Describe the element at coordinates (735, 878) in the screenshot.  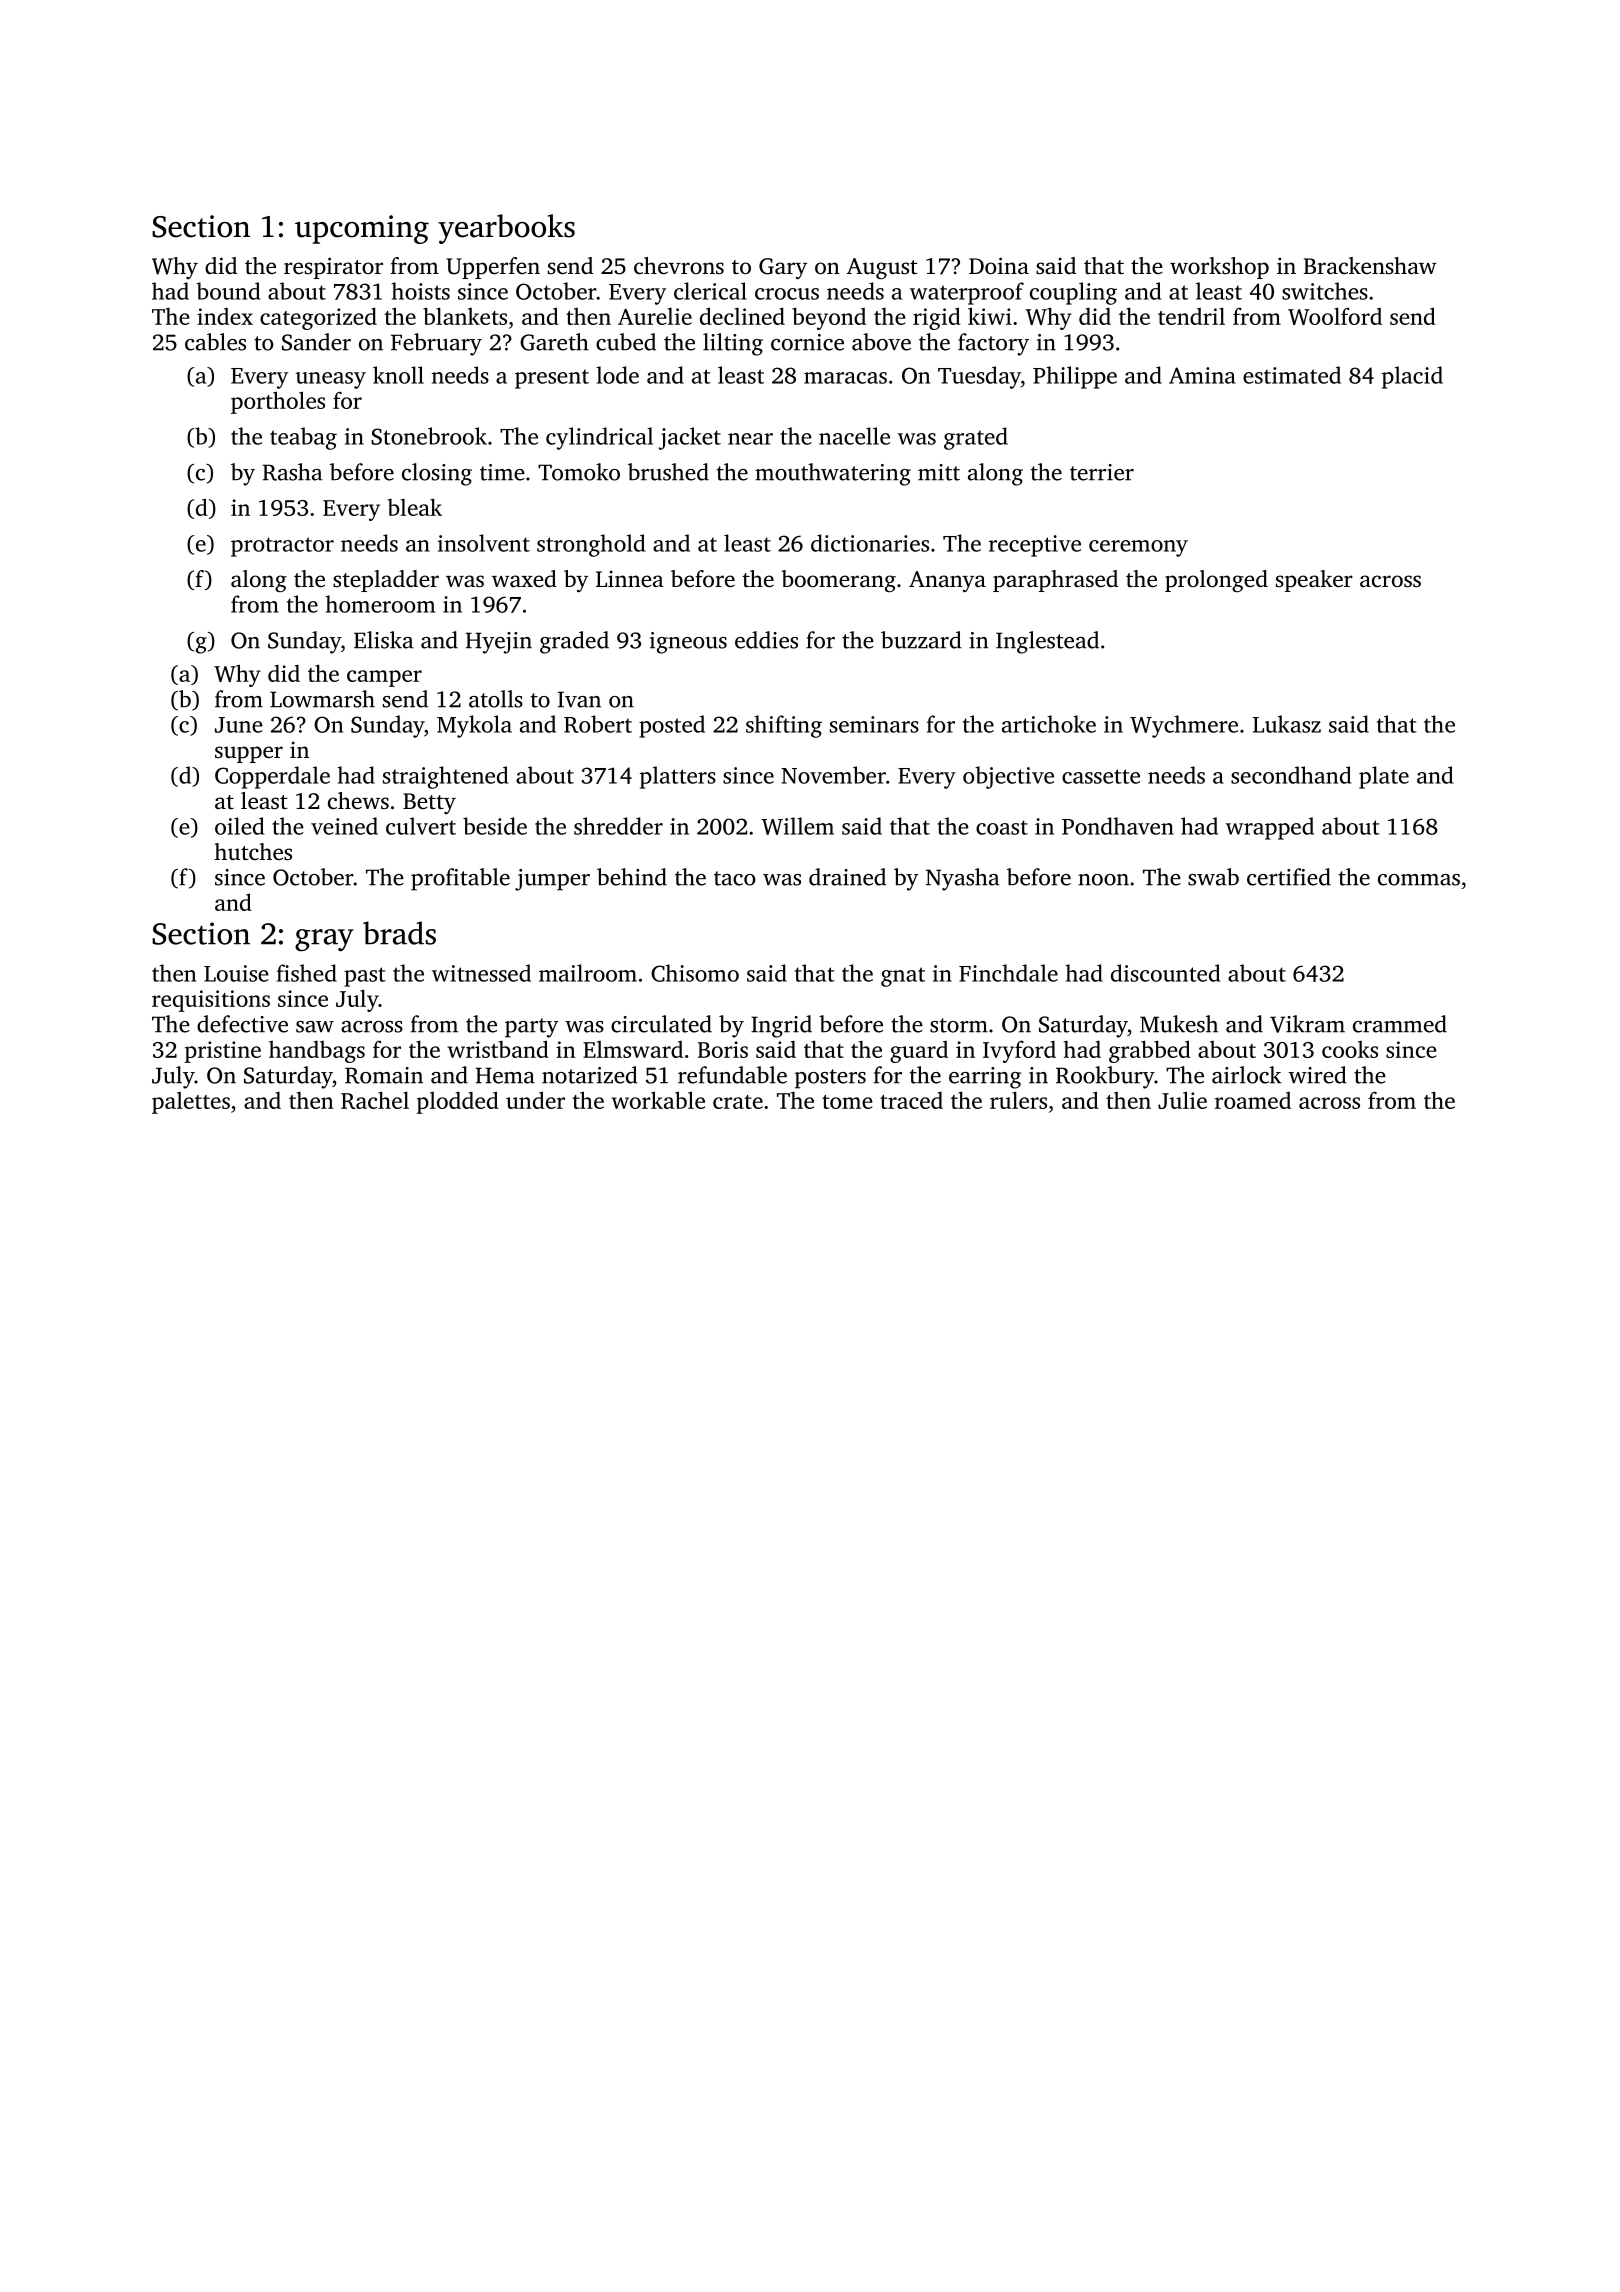
I see `taco` at that location.
